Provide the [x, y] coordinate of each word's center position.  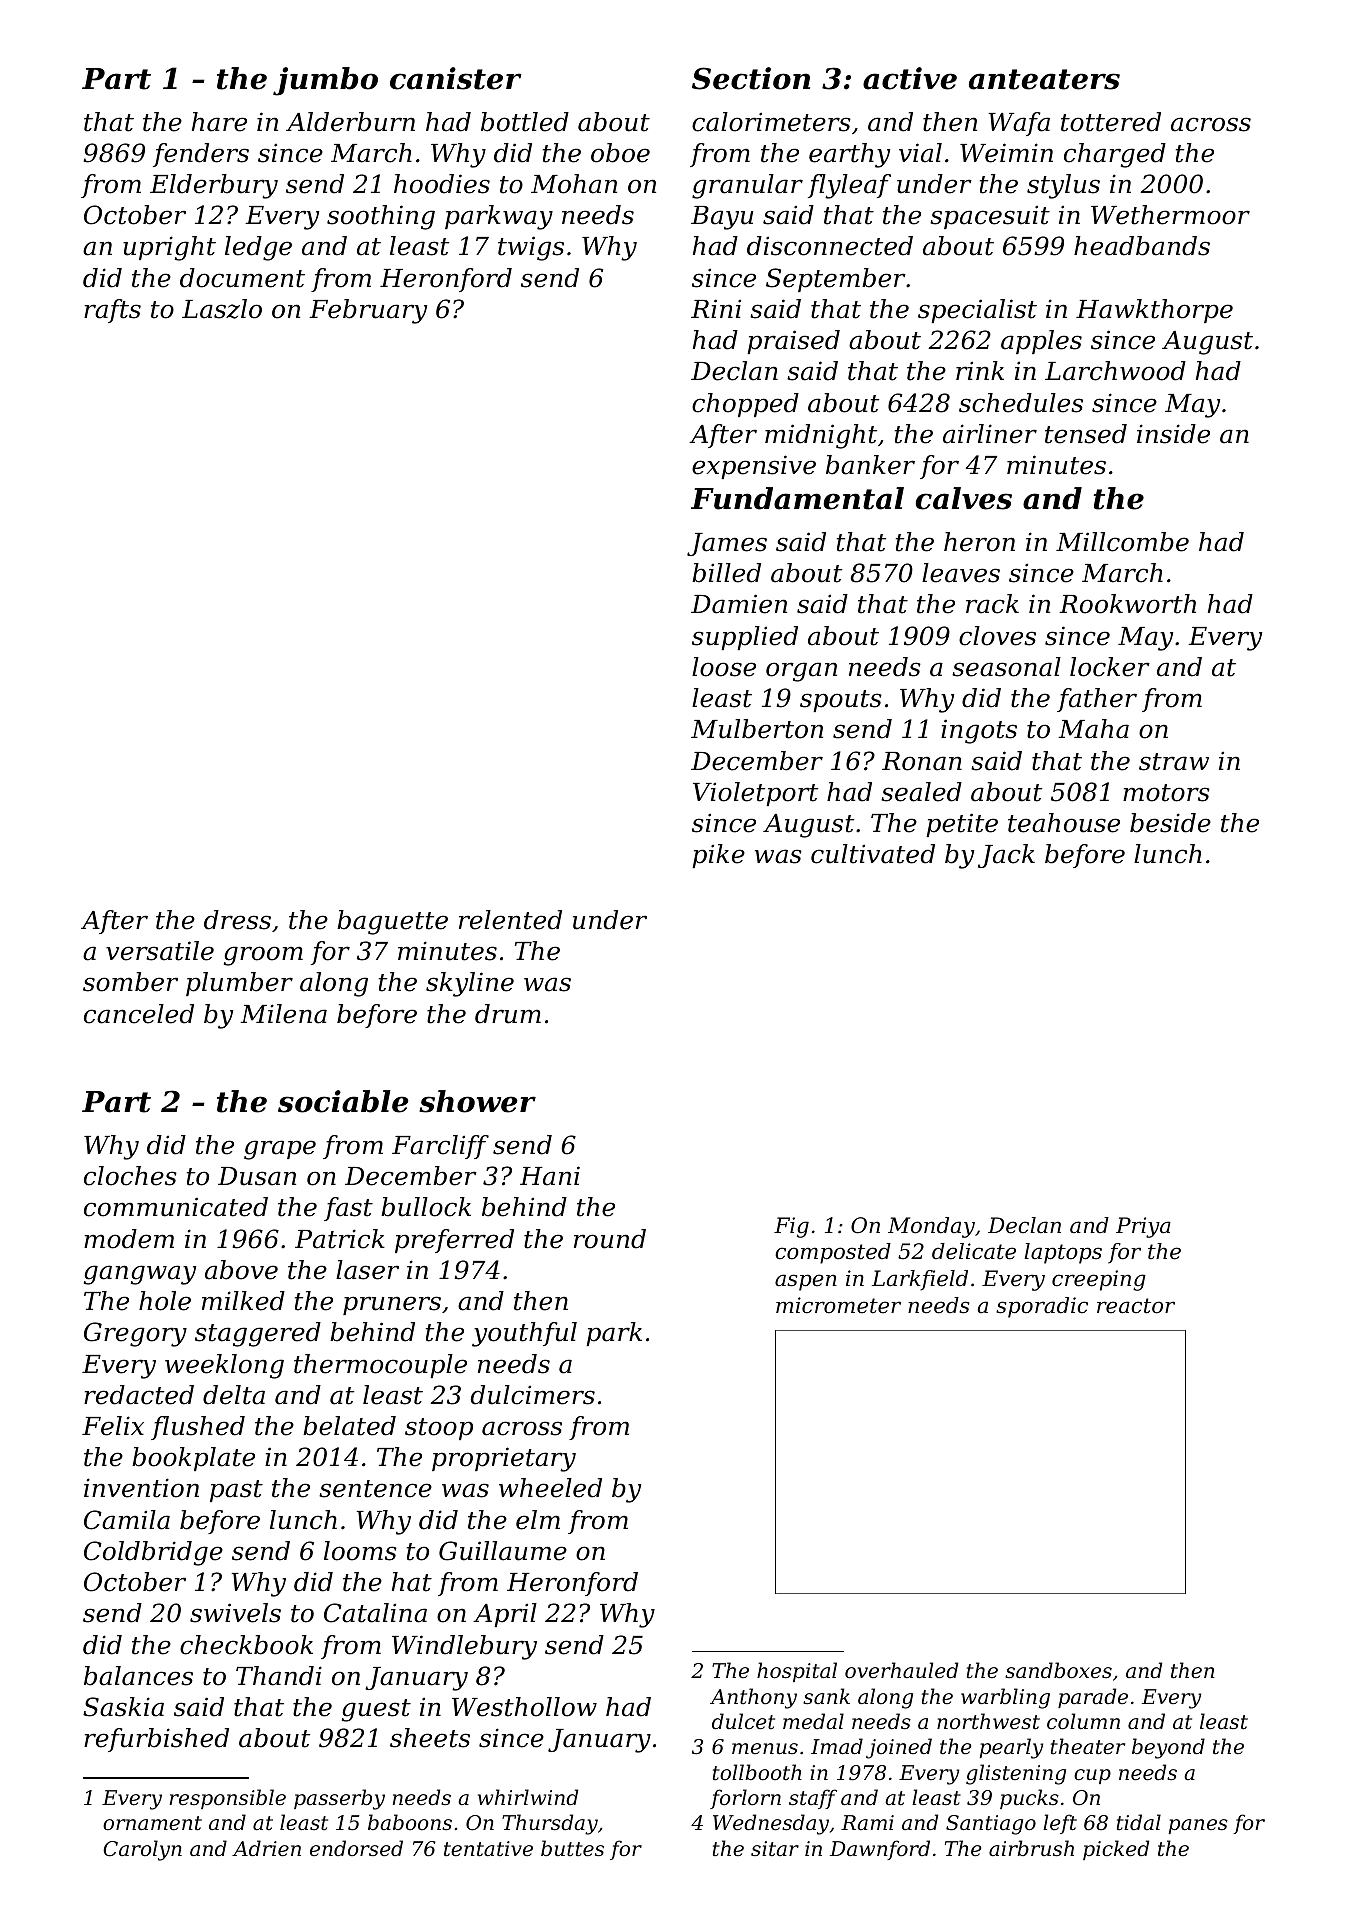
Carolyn [142, 1850]
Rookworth [1127, 604]
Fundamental [797, 498]
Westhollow [524, 1707]
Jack [1006, 856]
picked [1116, 1850]
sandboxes [1058, 1670]
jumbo [325, 81]
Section [751, 78]
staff [813, 1799]
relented [510, 920]
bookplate [193, 1459]
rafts [112, 311]
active [910, 78]
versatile [160, 951]
